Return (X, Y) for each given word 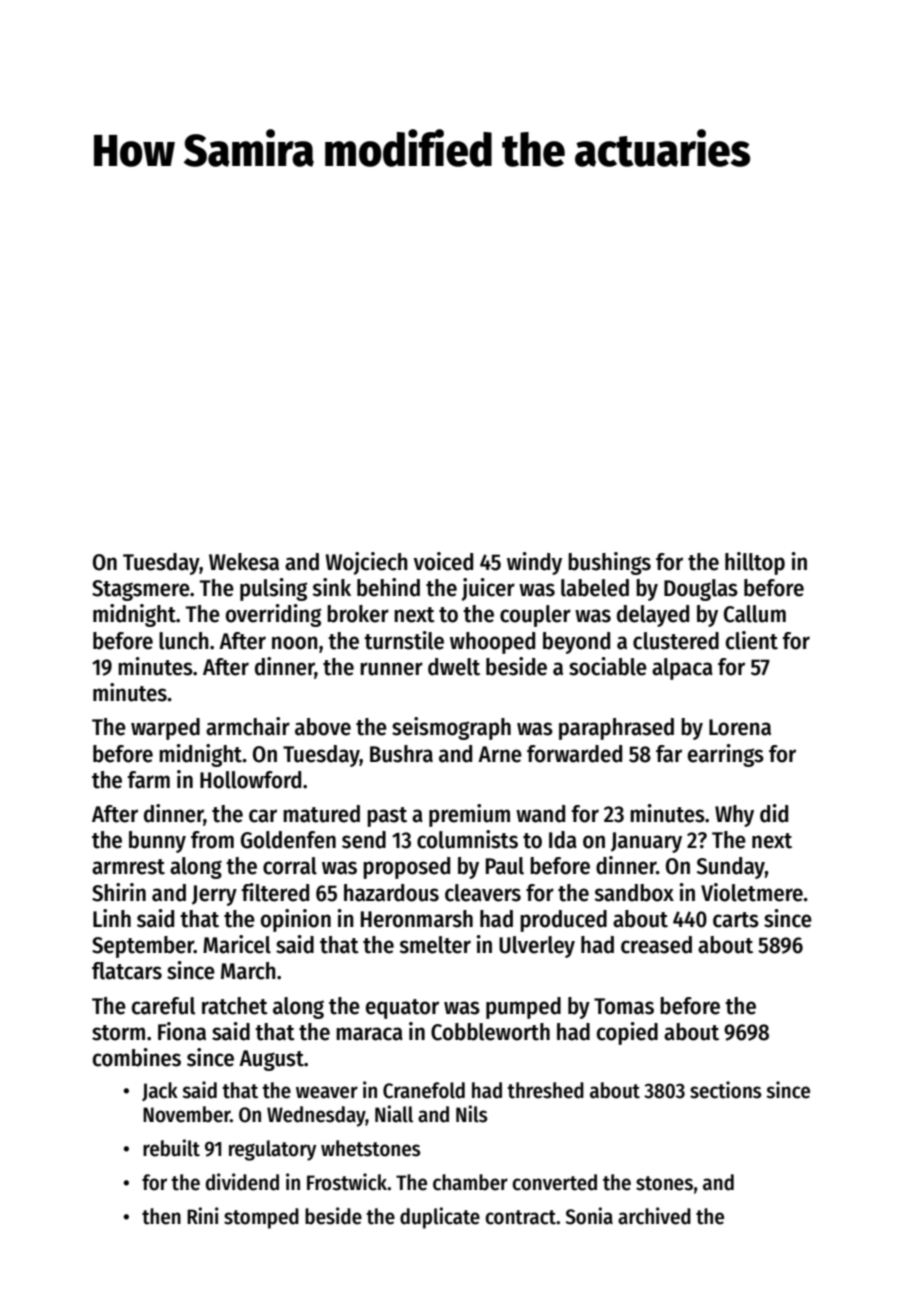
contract (520, 1217)
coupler (535, 616)
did (774, 813)
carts (736, 920)
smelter (435, 945)
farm (148, 780)
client (752, 640)
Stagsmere (141, 590)
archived (654, 1216)
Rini (203, 1215)
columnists (467, 839)
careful (163, 1006)
